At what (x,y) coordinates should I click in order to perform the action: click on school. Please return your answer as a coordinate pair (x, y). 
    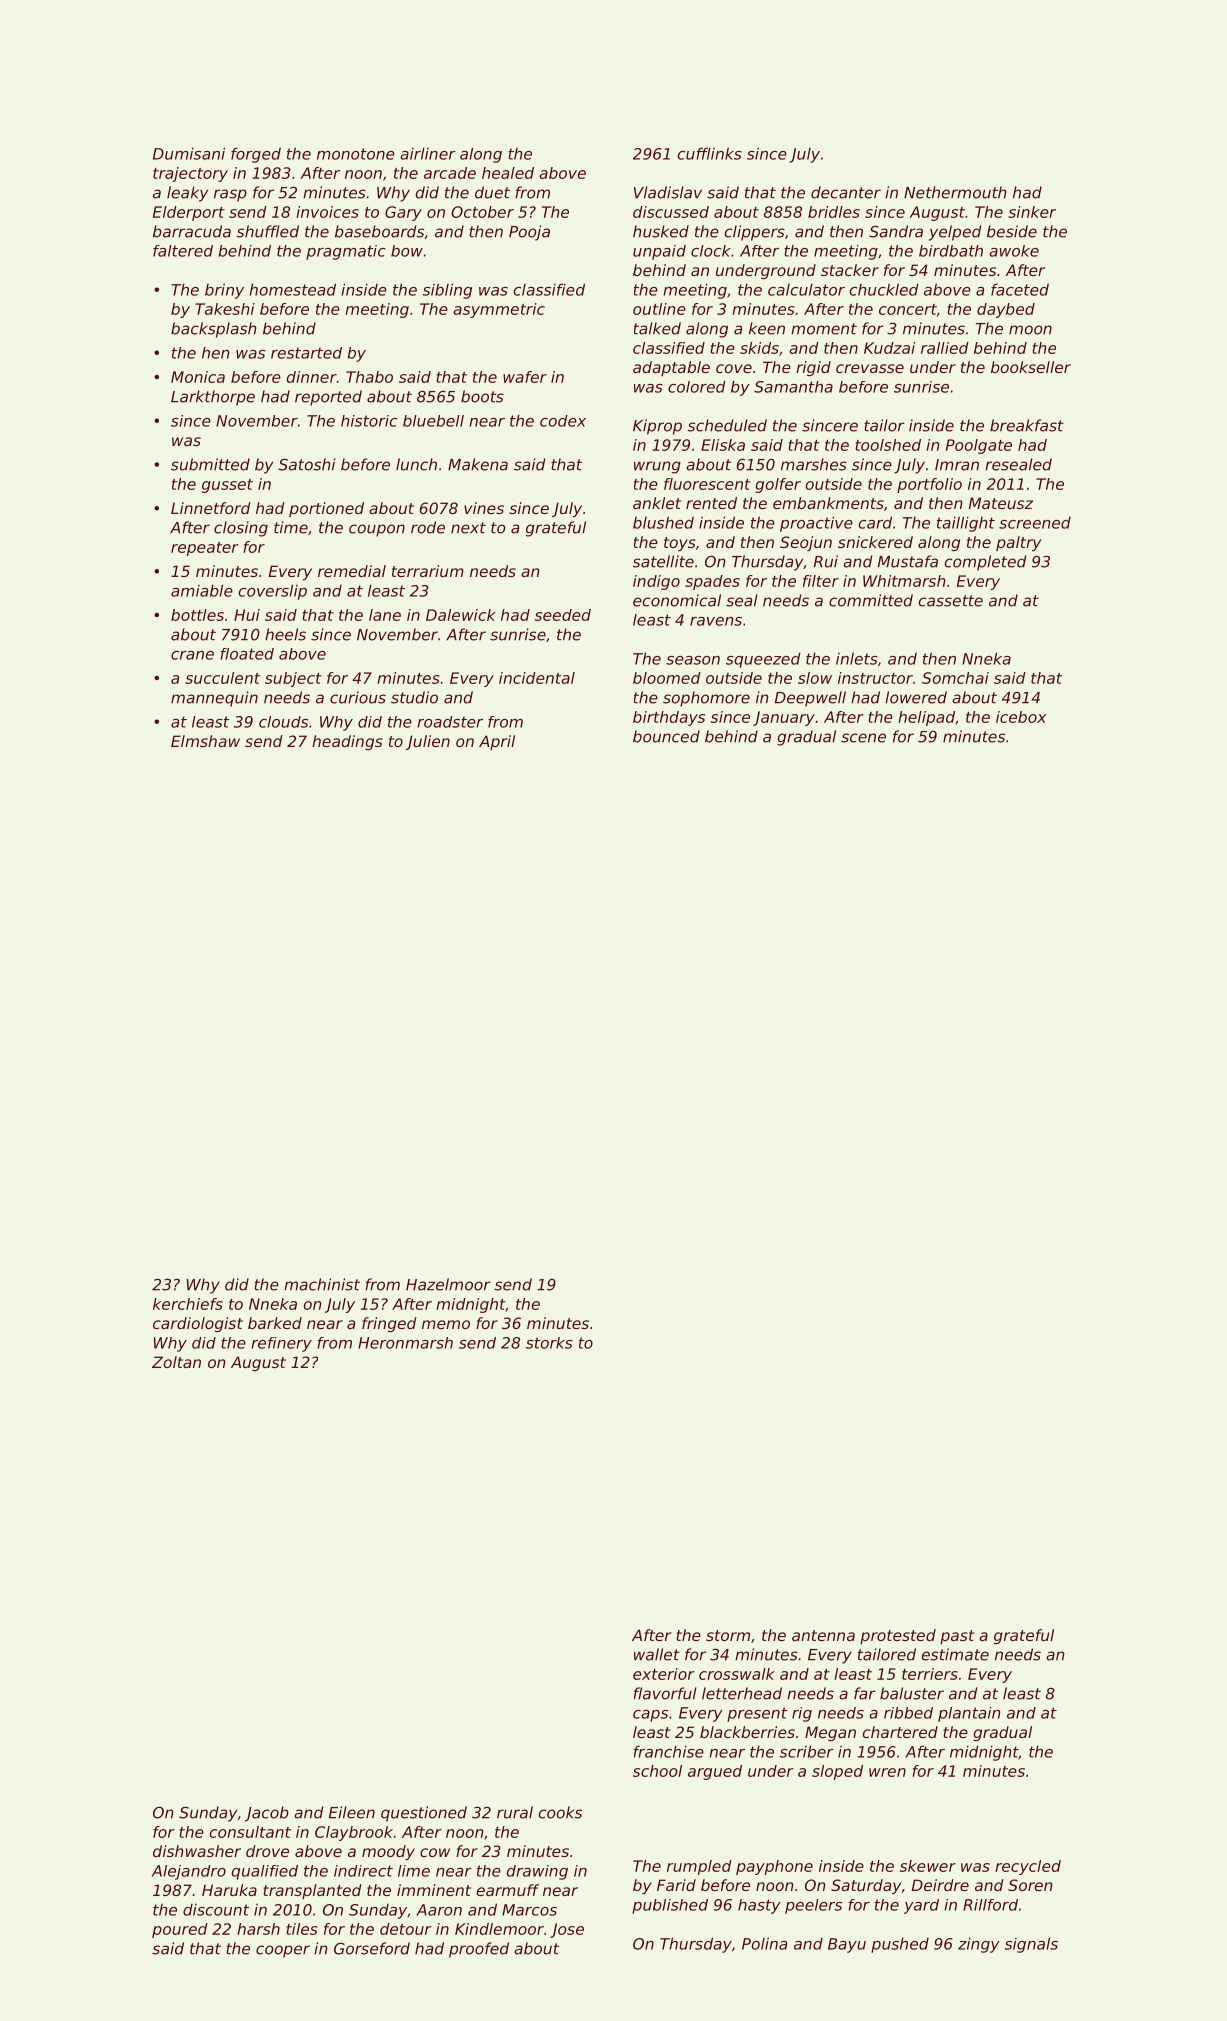
    Looking at the image, I should click on (657, 1771).
